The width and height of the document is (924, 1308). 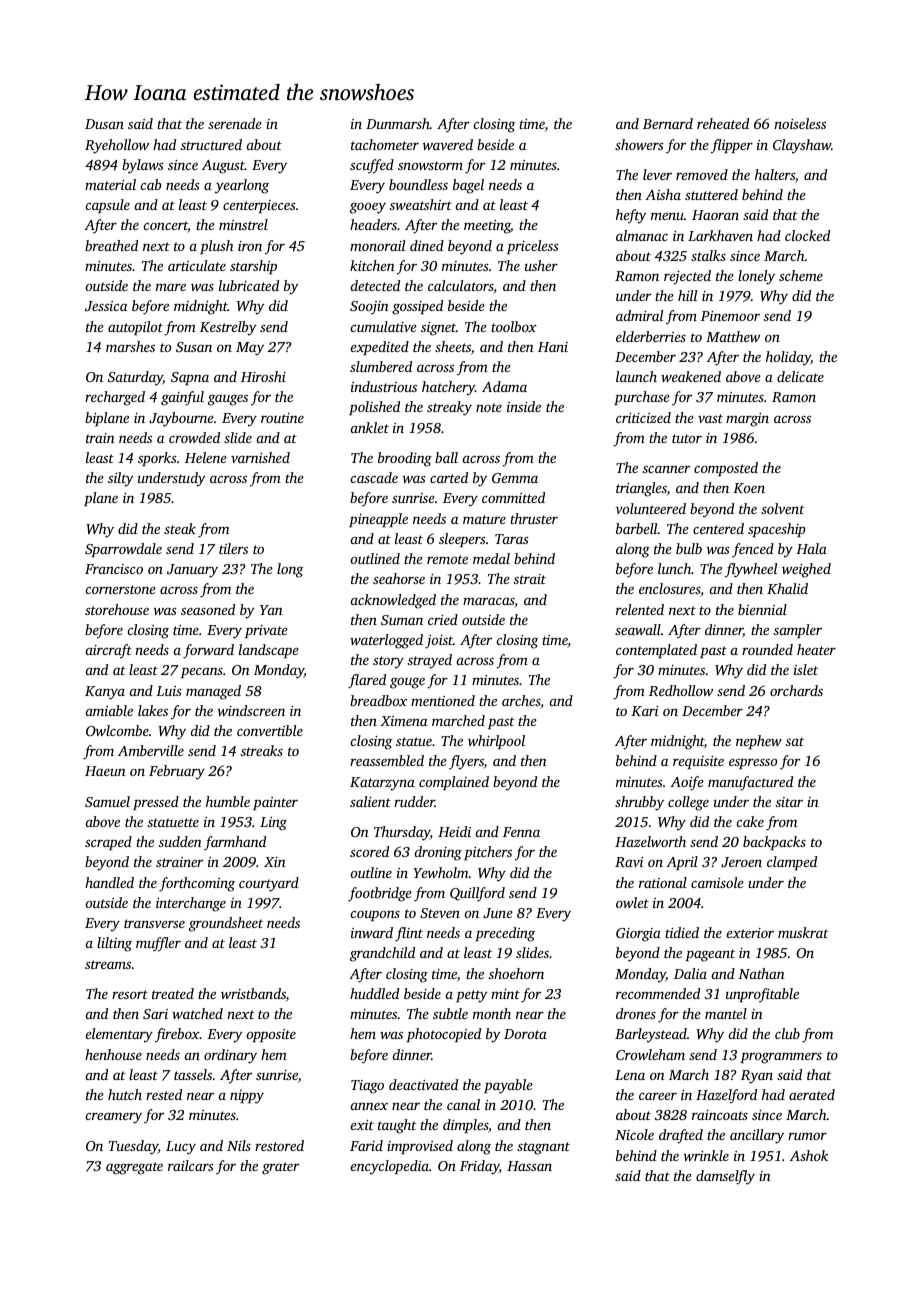 What do you see at coordinates (180, 841) in the document?
I see `sudden` at bounding box center [180, 841].
